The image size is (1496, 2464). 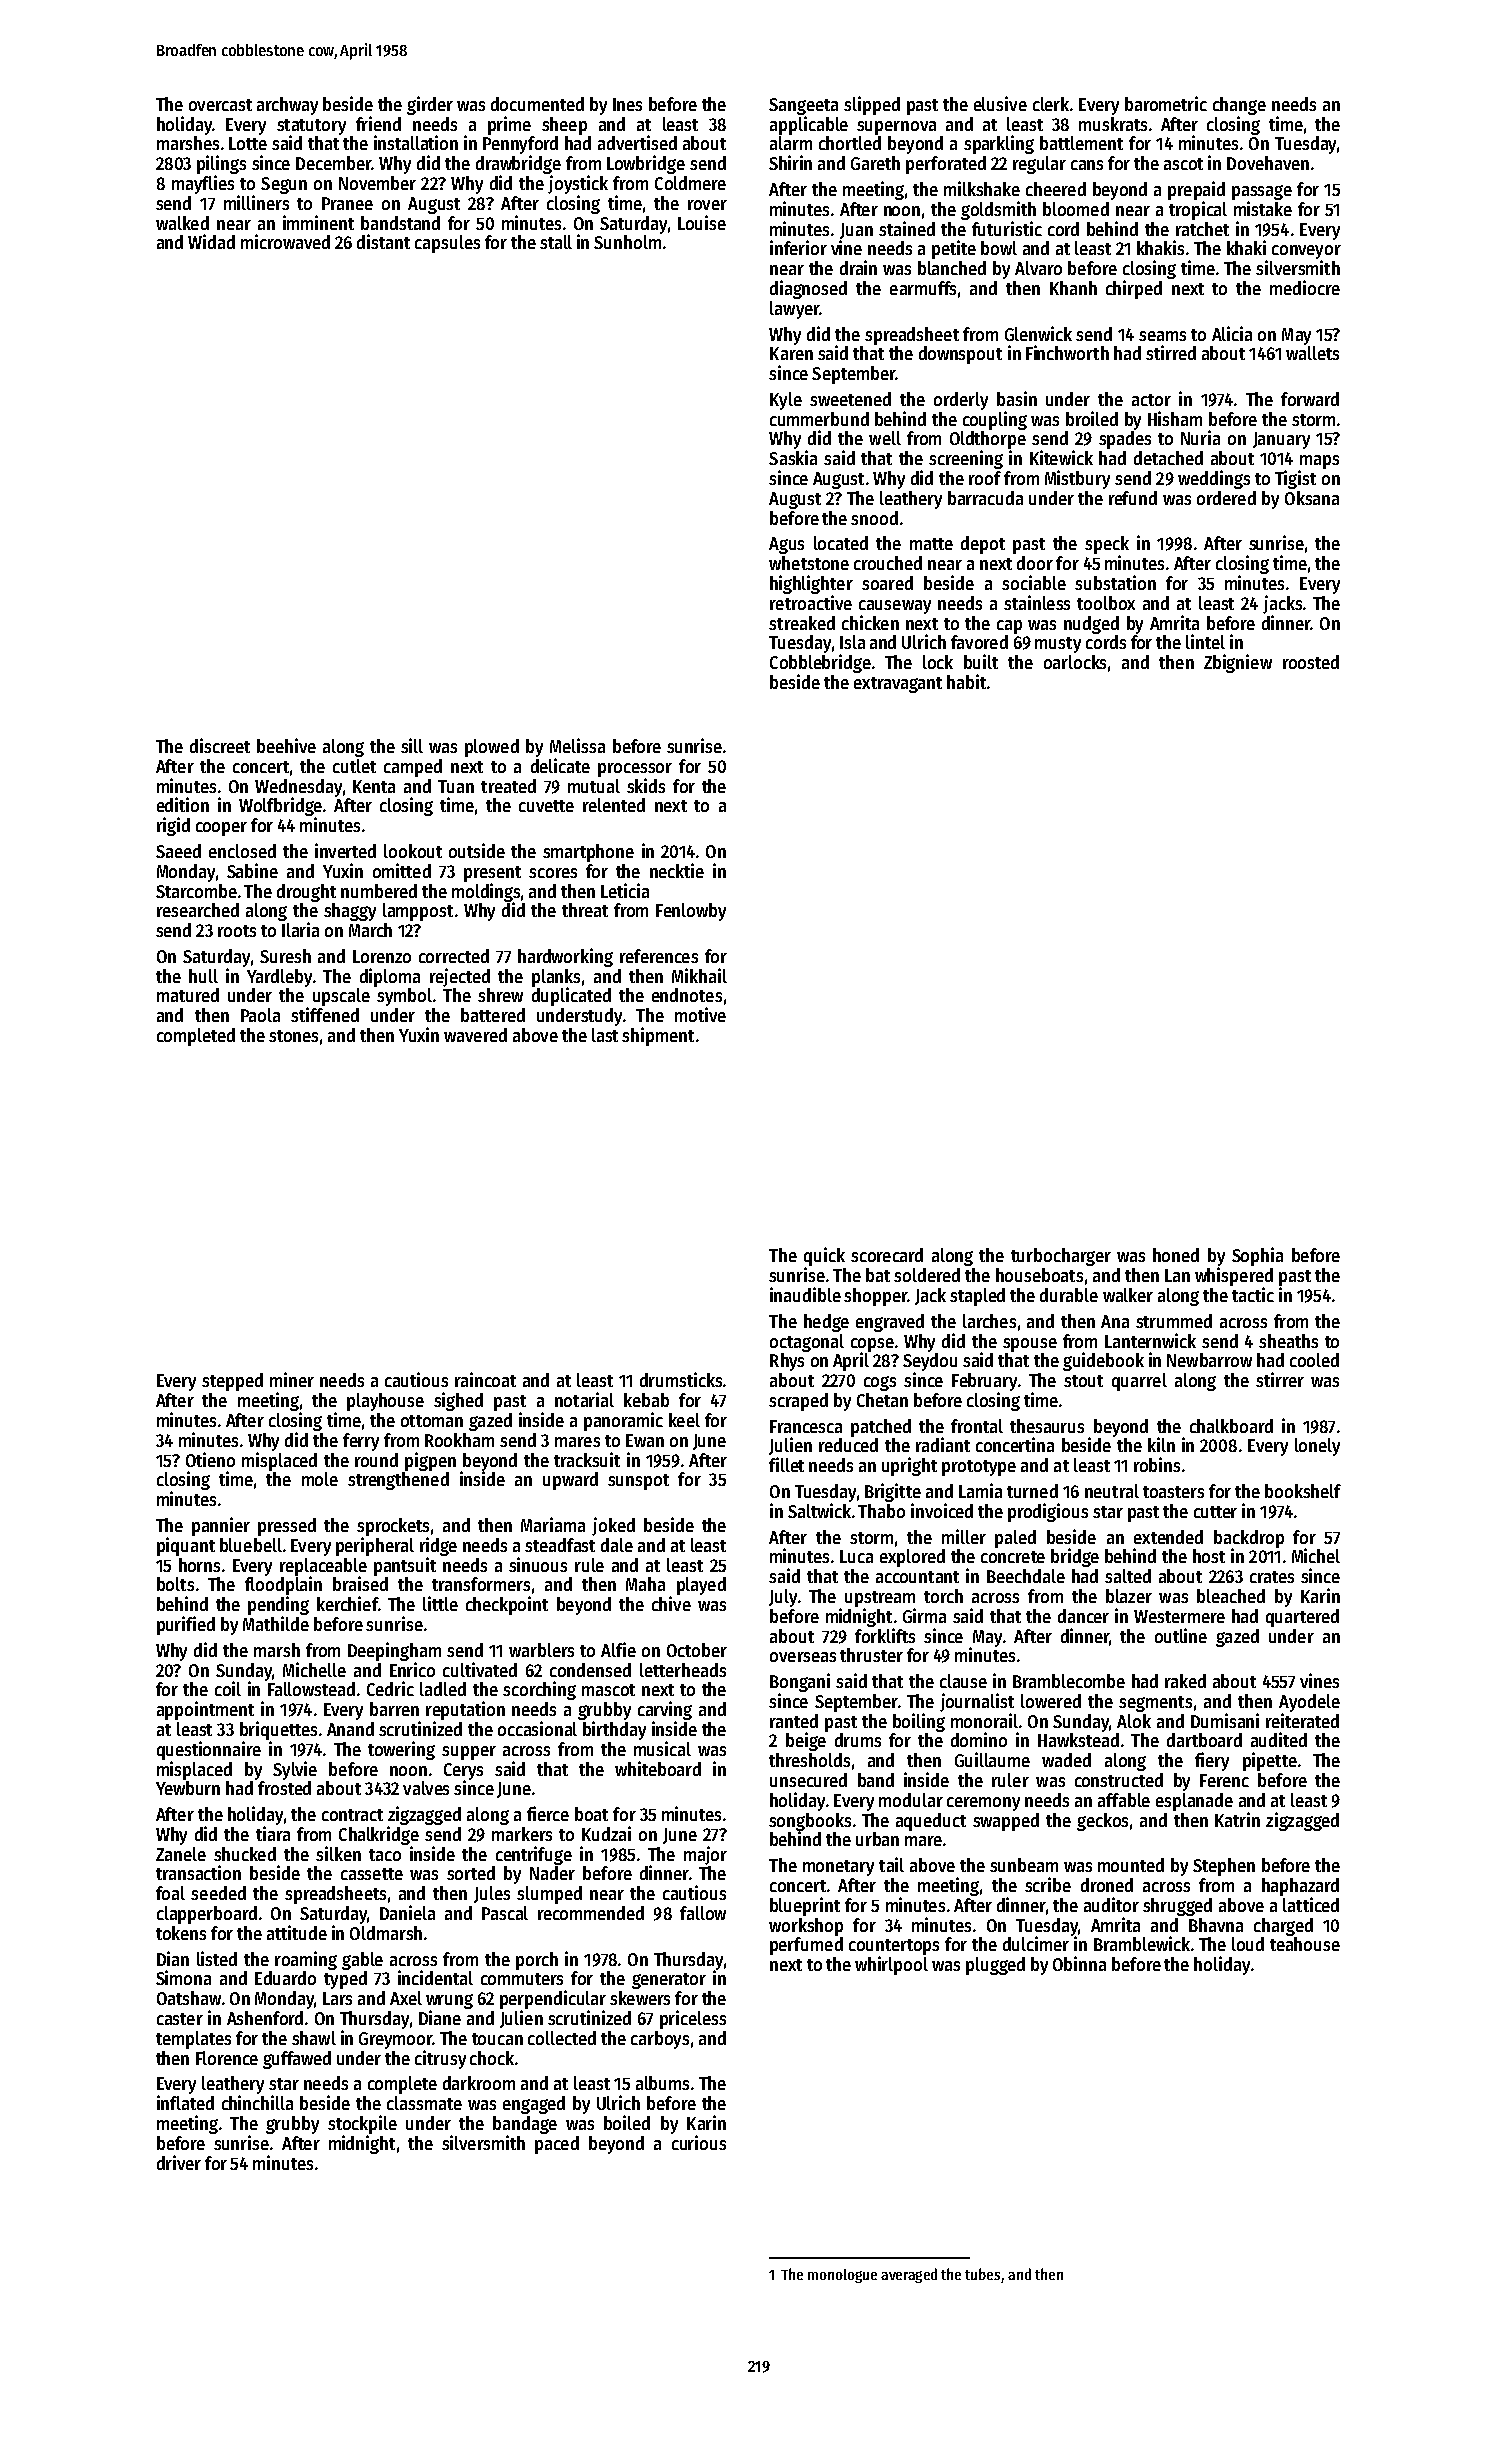 I want to click on Louise, so click(x=702, y=222).
